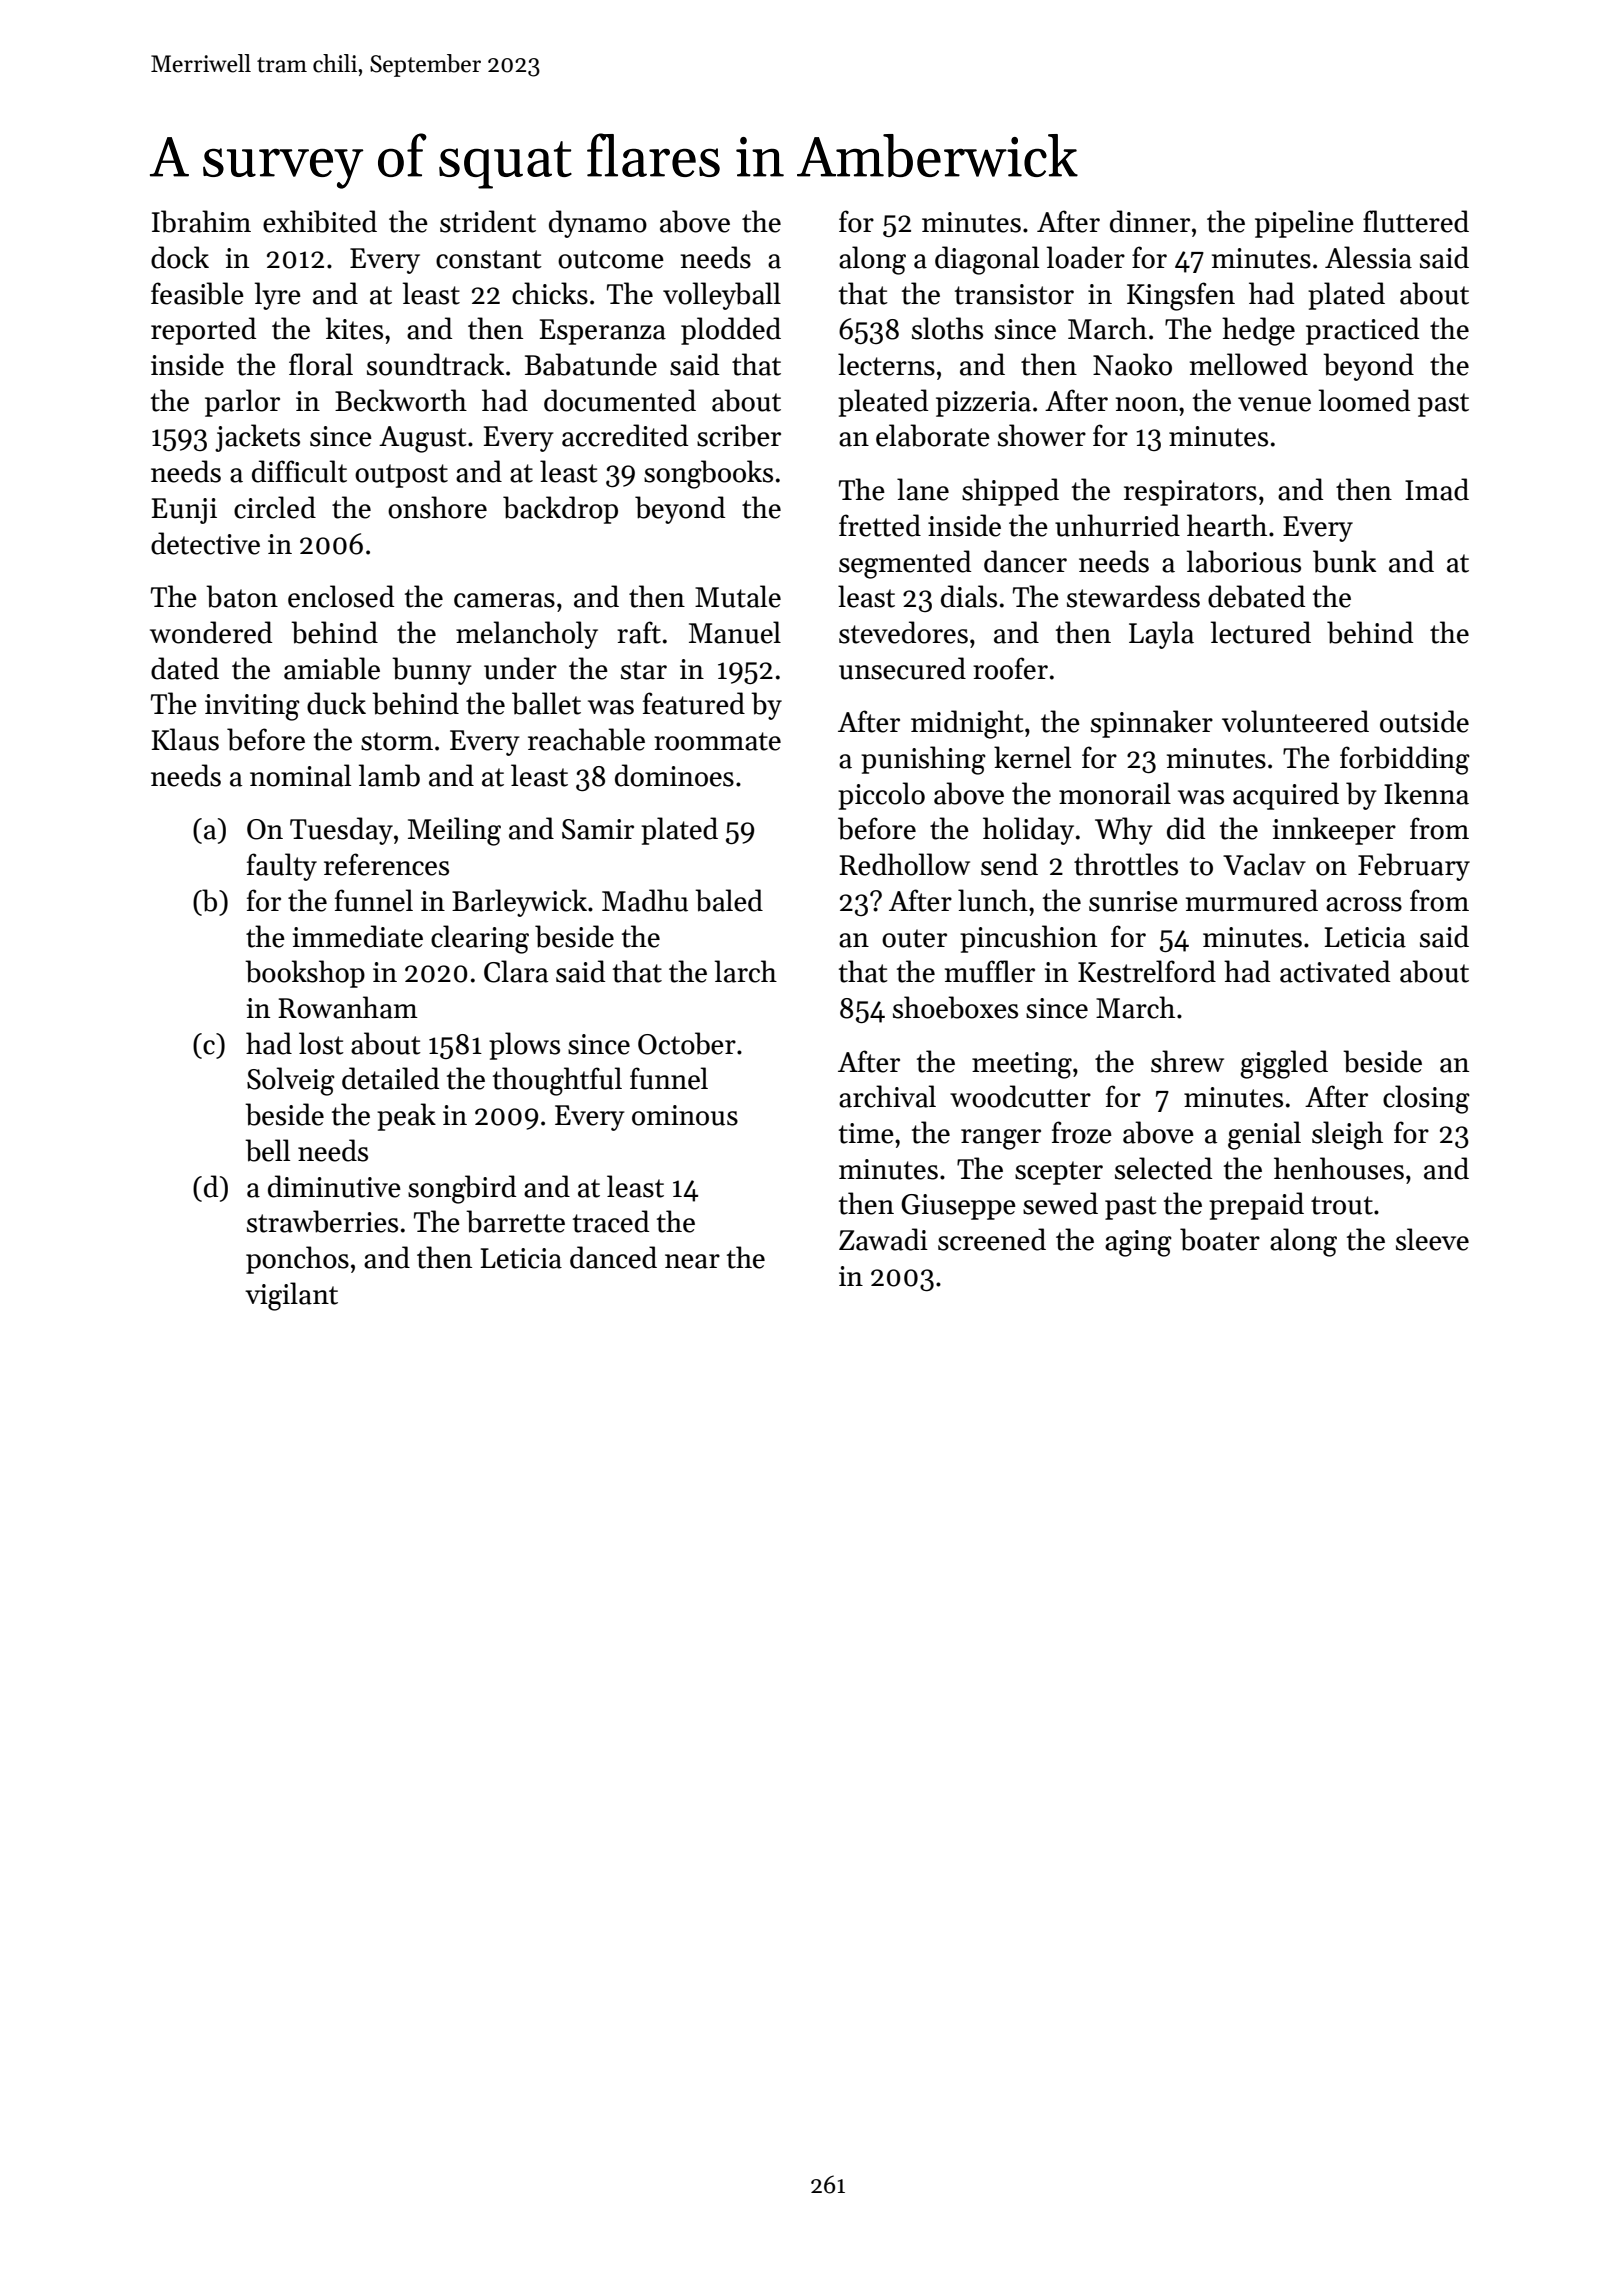  I want to click on songbooks, so click(708, 474).
